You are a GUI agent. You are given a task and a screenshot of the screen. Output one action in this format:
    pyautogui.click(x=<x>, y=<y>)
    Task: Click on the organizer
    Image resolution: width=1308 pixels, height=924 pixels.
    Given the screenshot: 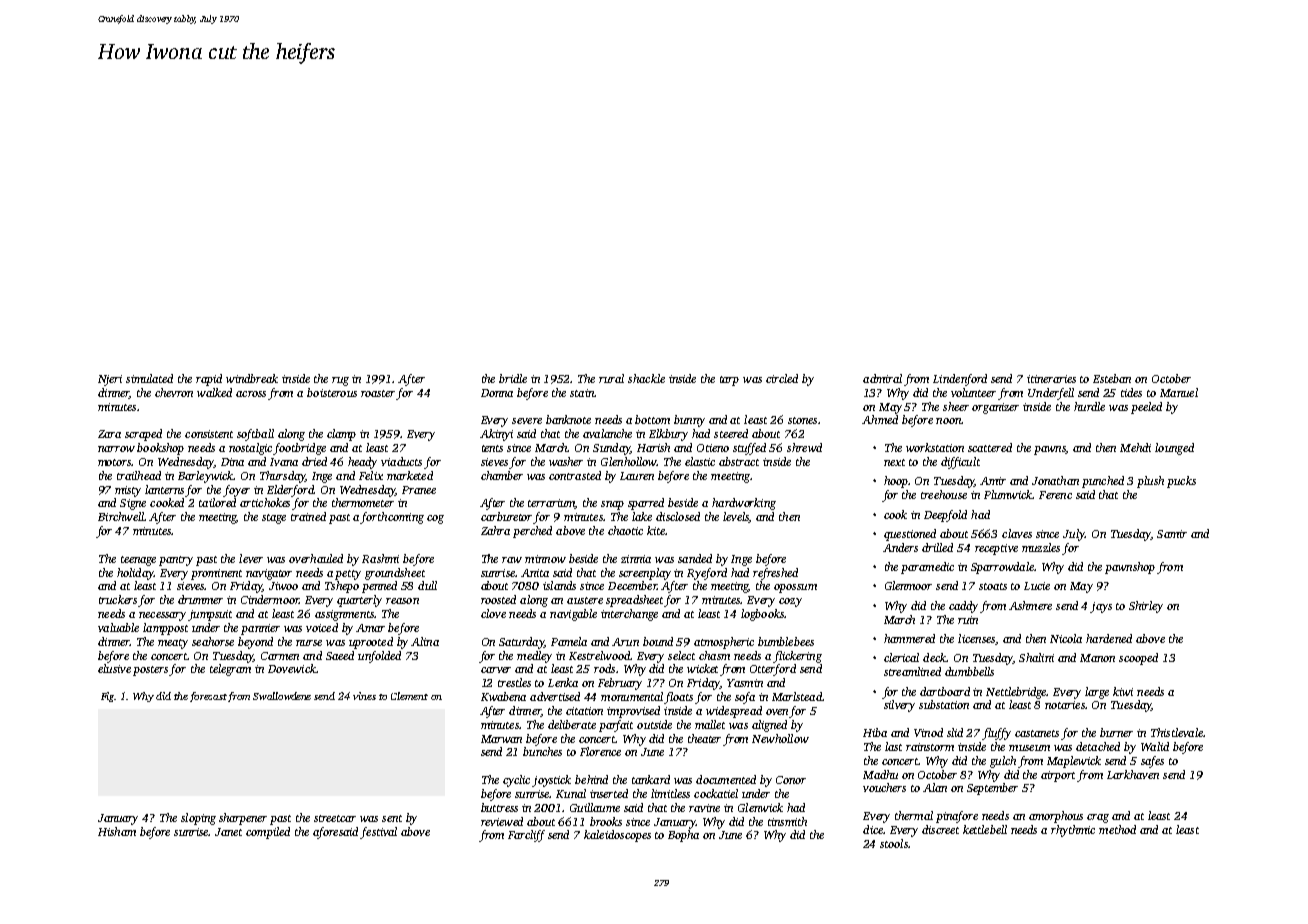 What is the action you would take?
    pyautogui.click(x=995, y=408)
